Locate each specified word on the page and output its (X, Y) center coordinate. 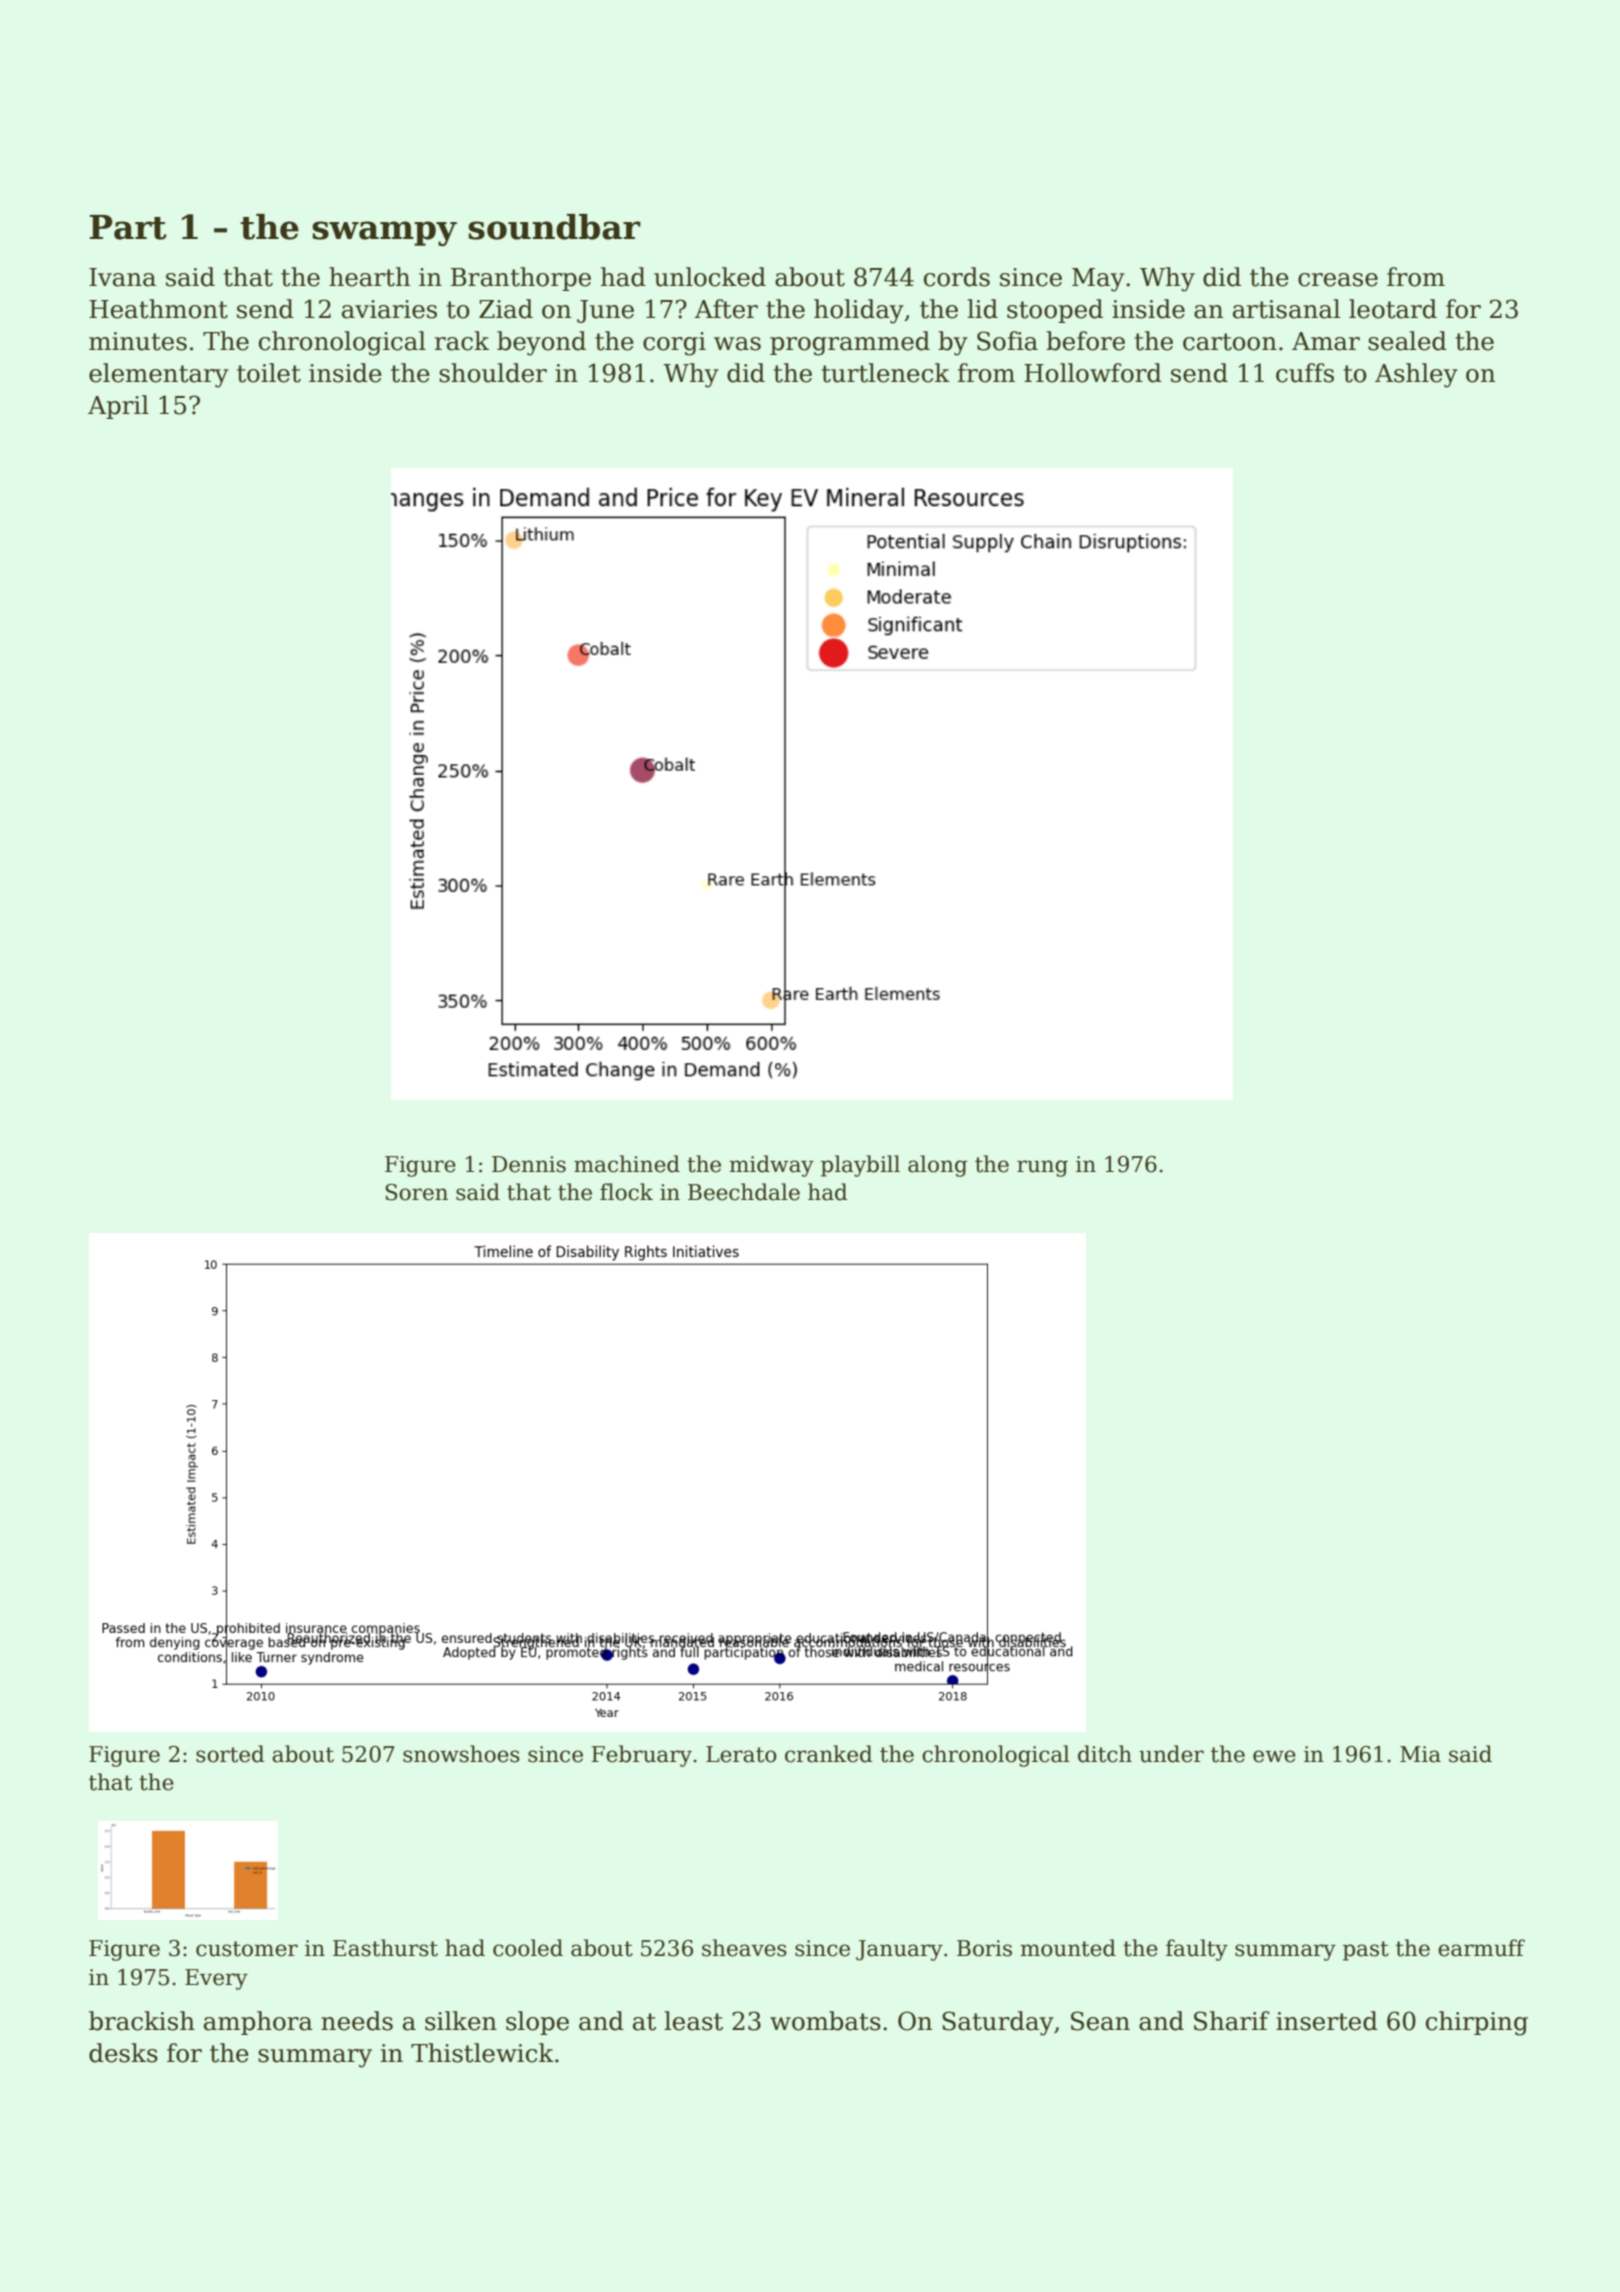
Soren (416, 1192)
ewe (1274, 1756)
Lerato (741, 1754)
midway (771, 1166)
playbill (860, 1166)
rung (1042, 1168)
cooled (528, 1948)
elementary (159, 375)
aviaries (389, 309)
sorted (230, 1754)
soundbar (554, 227)
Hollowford (1093, 373)
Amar (1326, 341)
